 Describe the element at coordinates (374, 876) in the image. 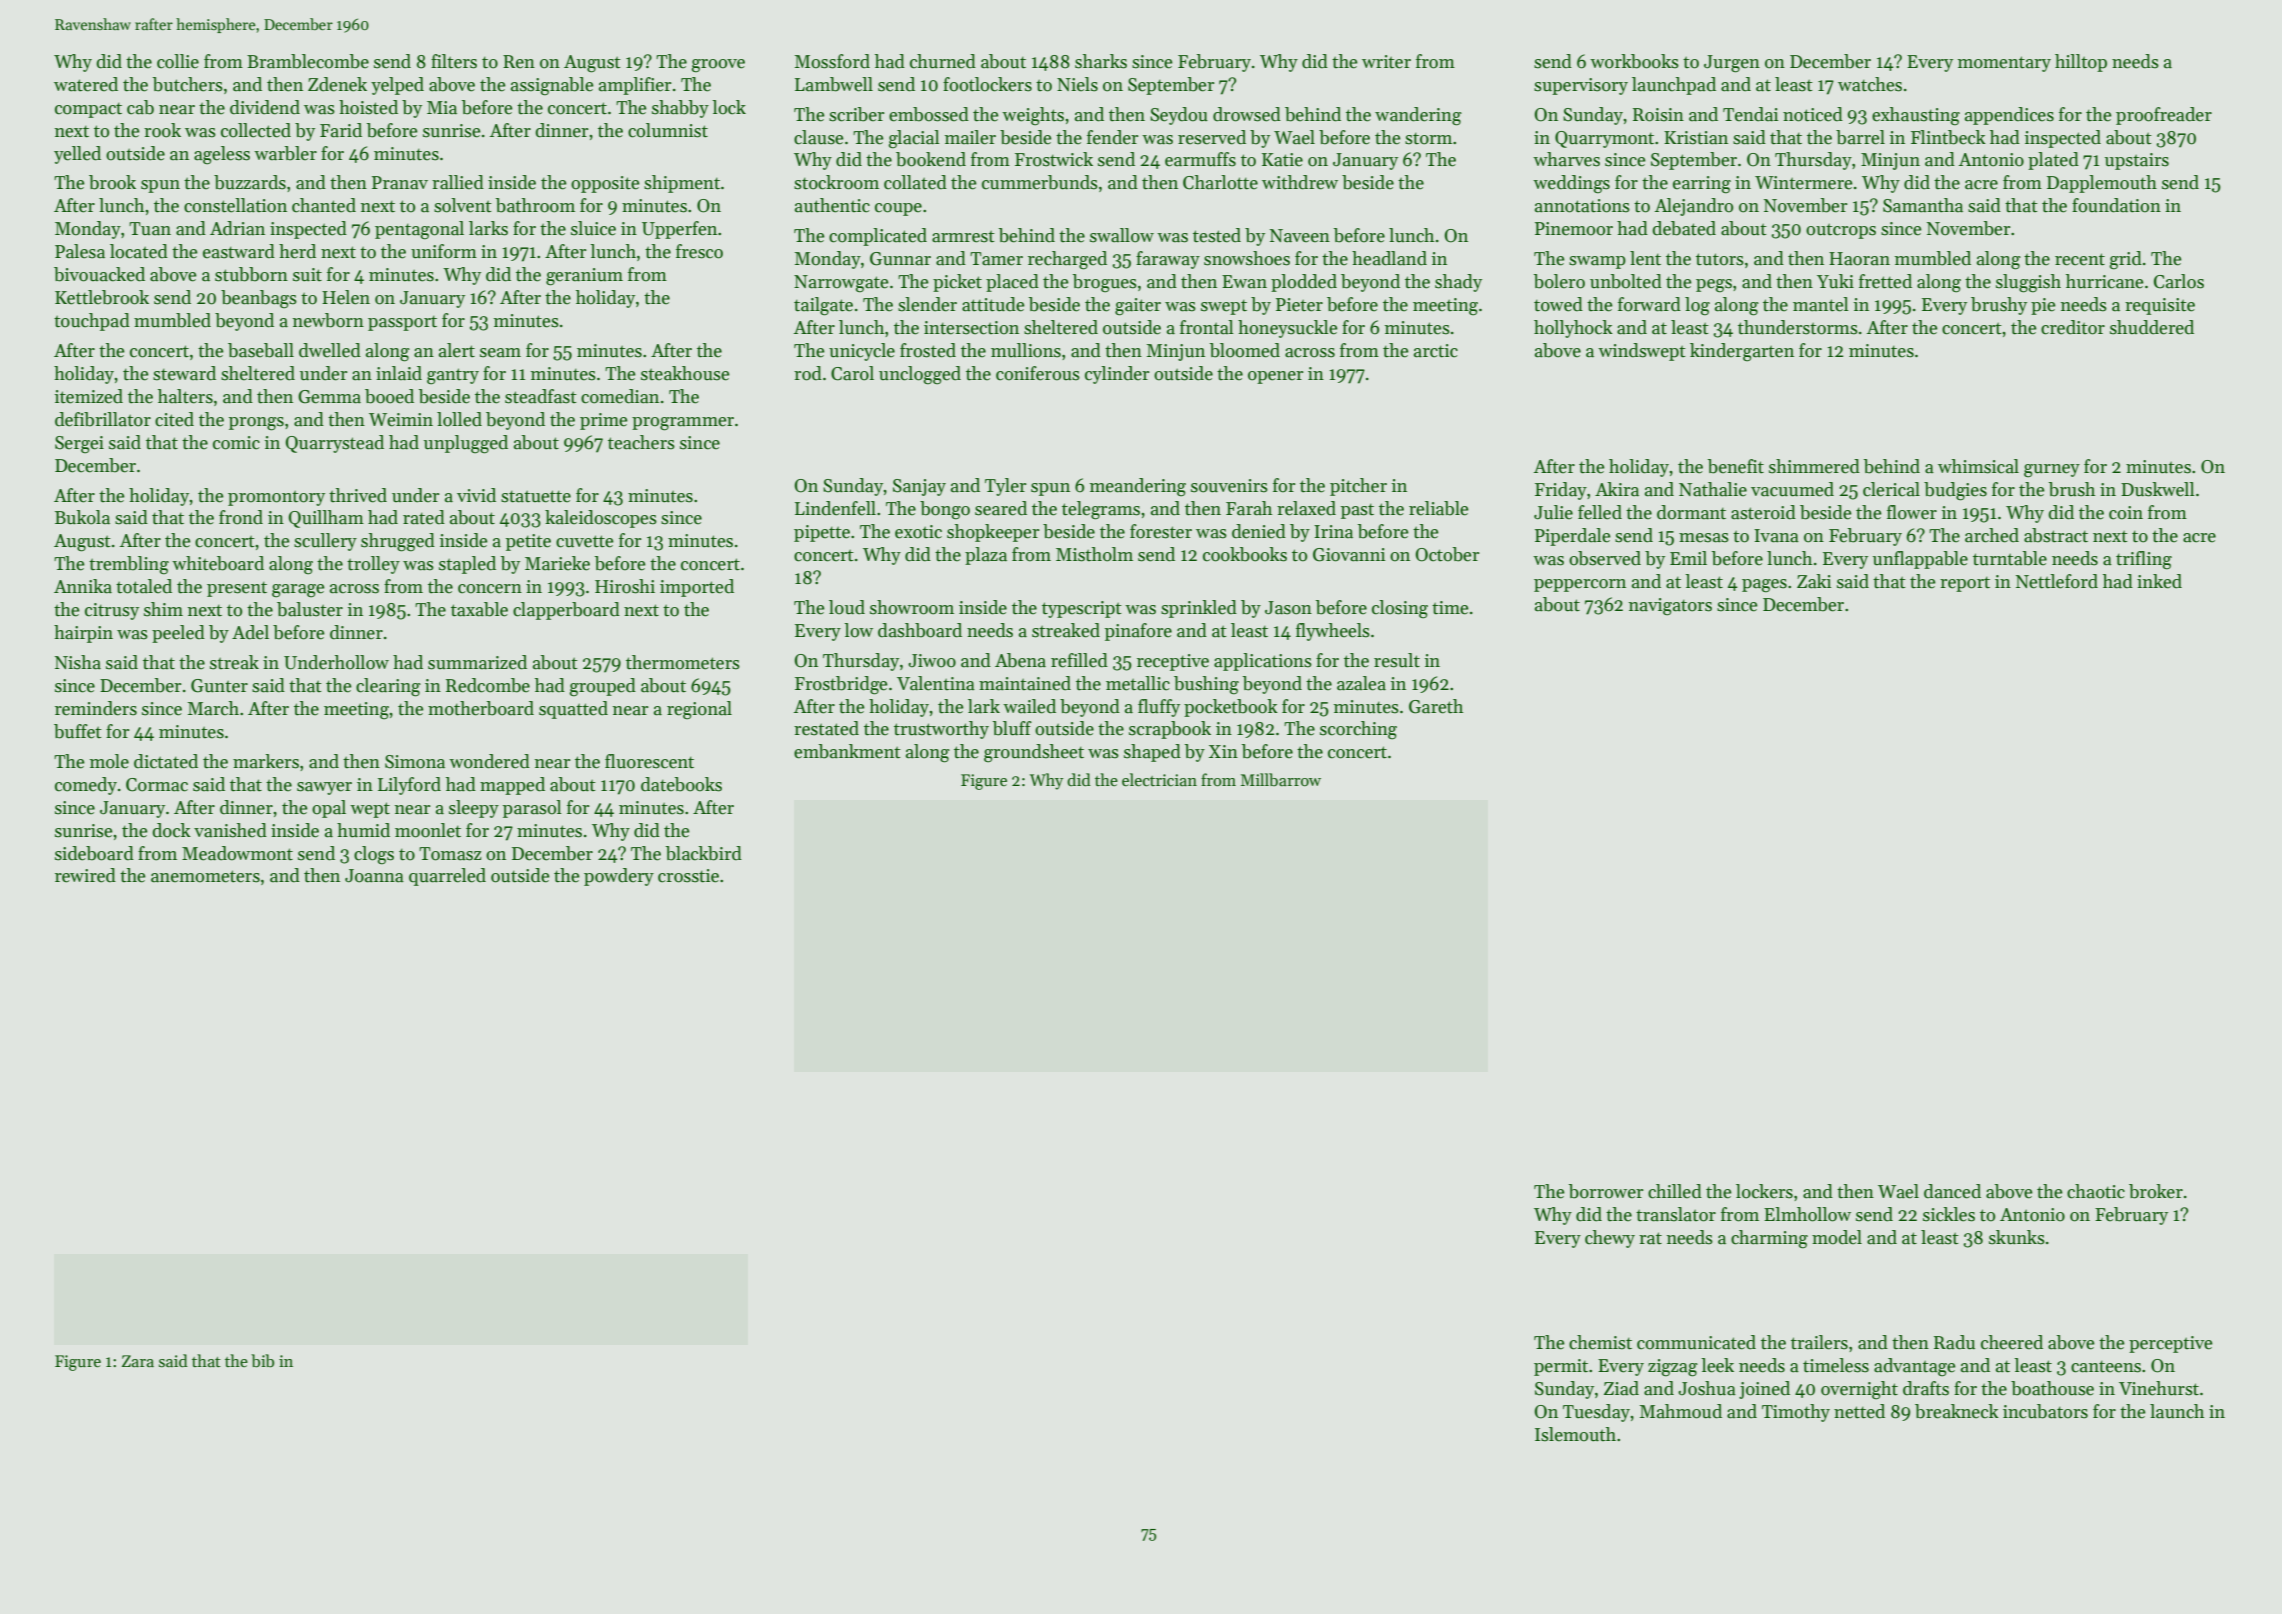

I see `Joanna` at that location.
